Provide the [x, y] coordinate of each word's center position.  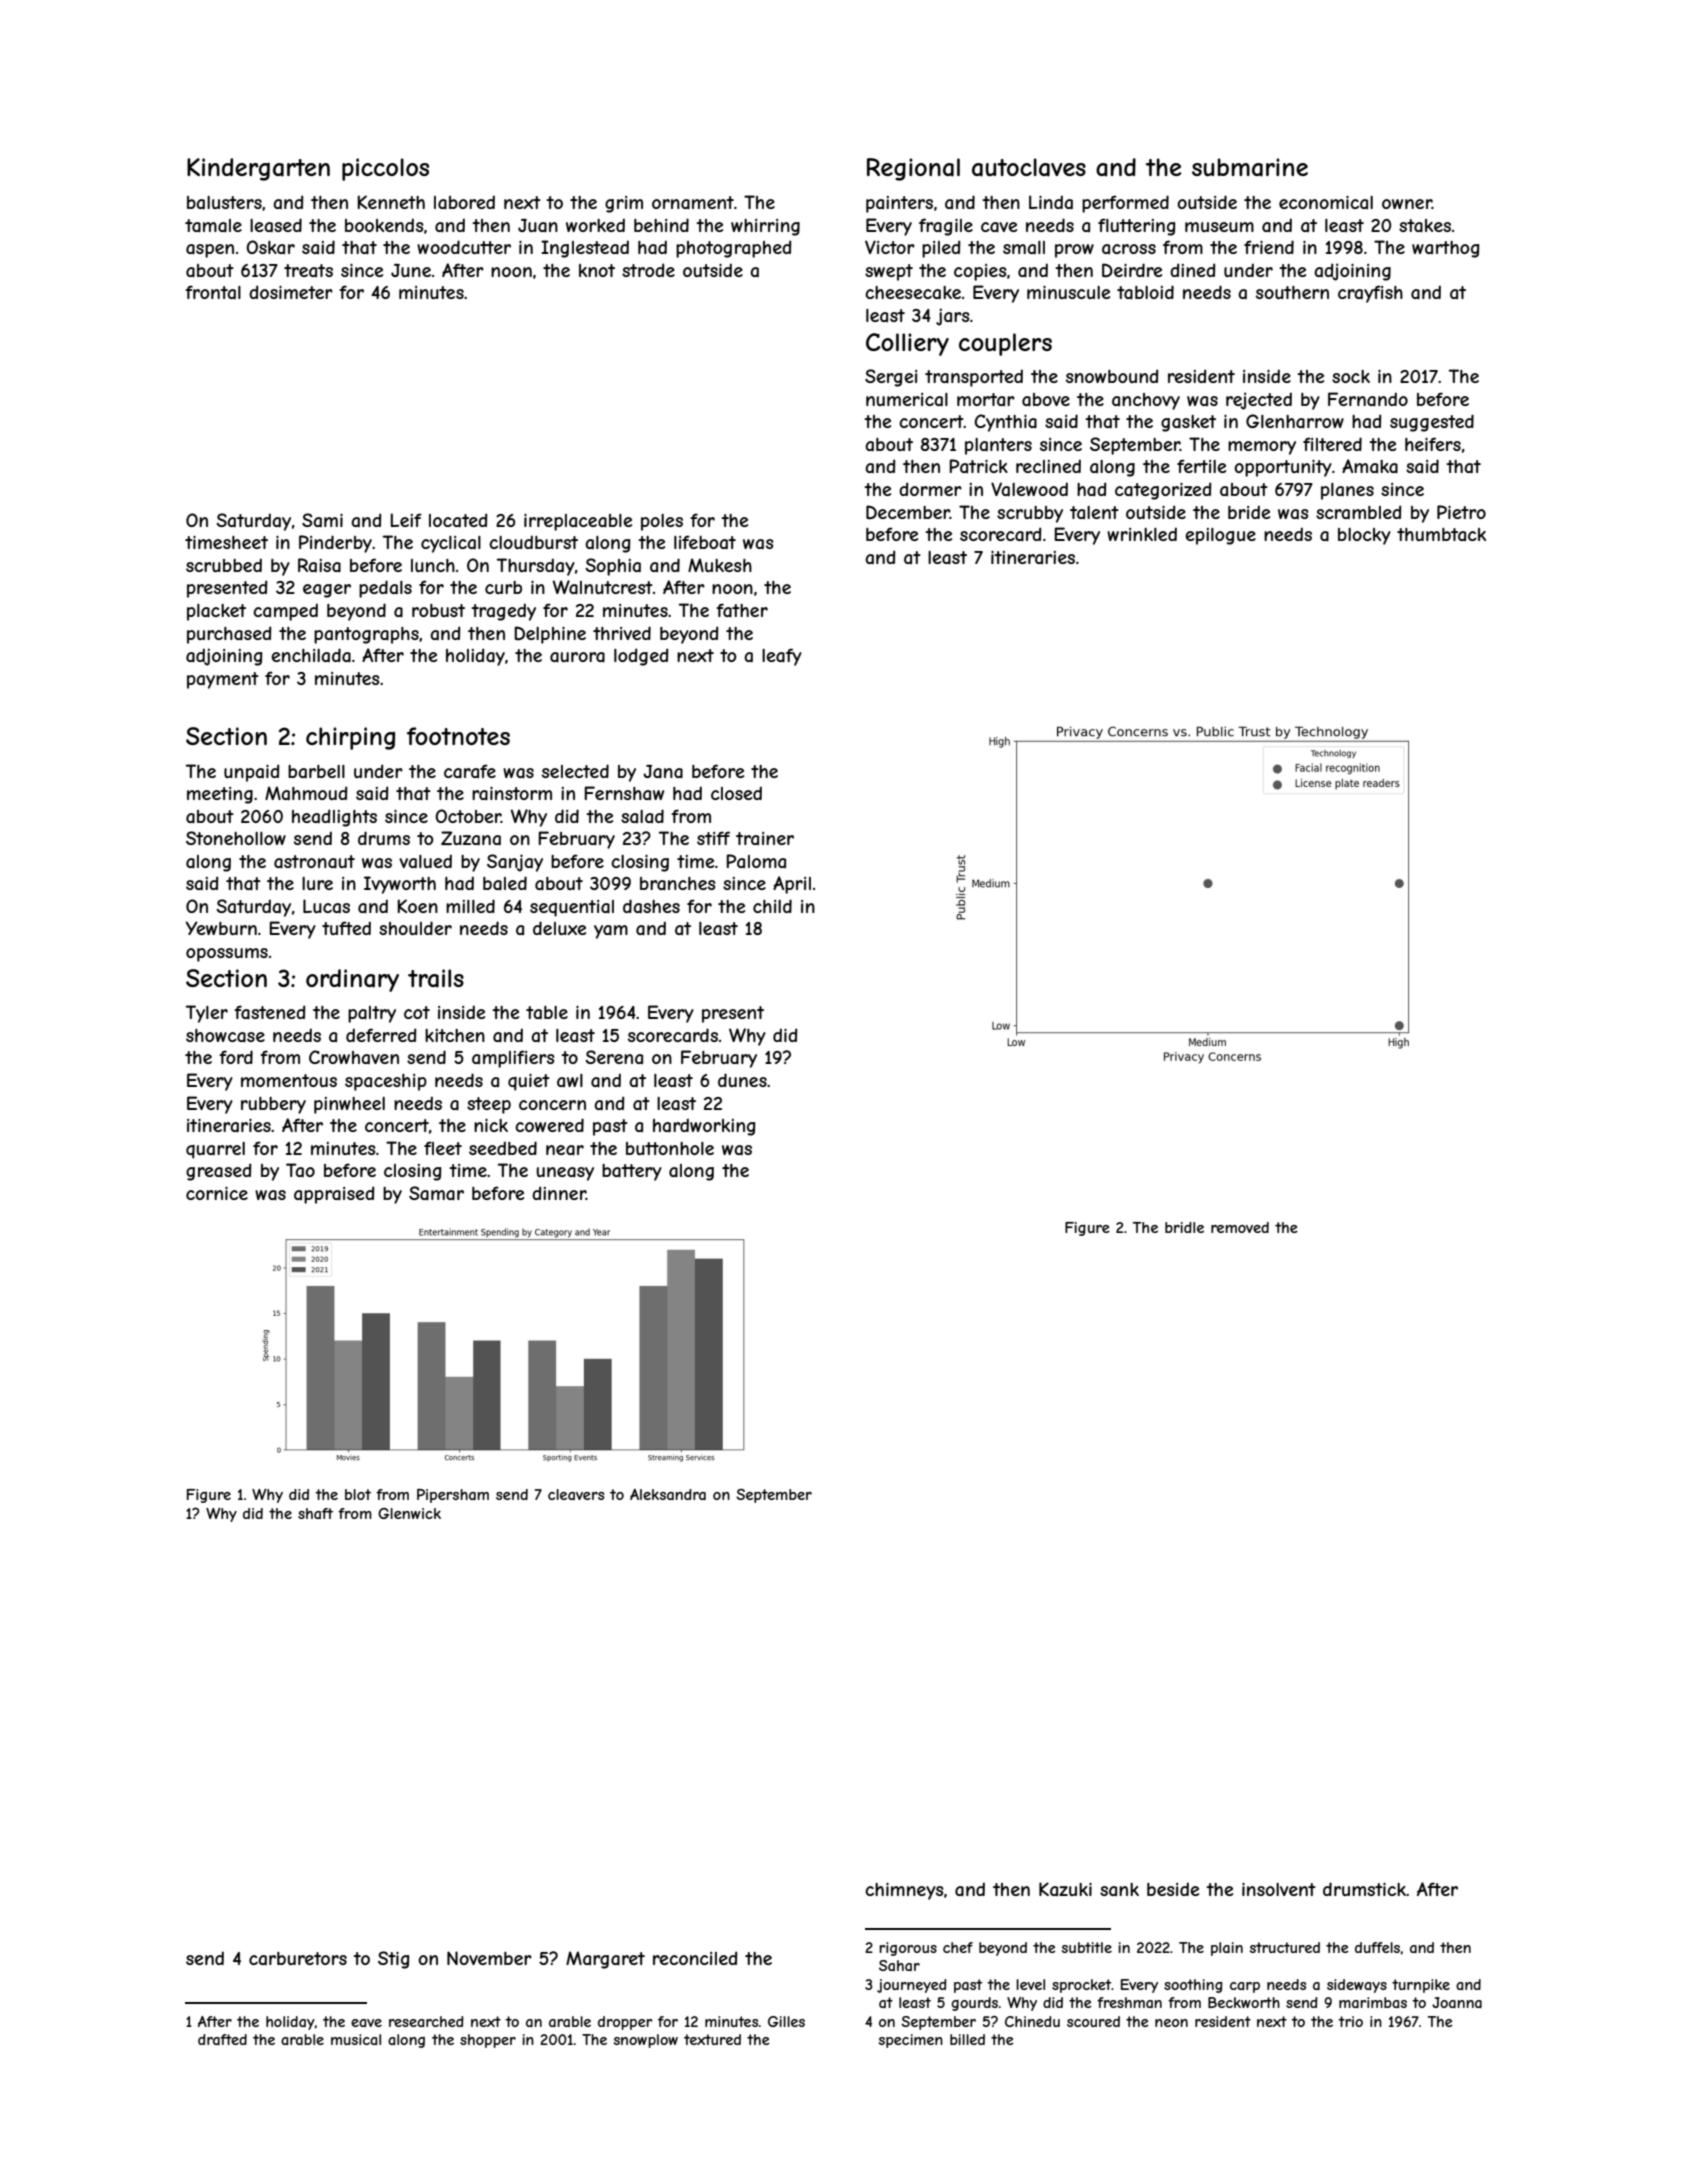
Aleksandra [668, 1494]
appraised [334, 1195]
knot [597, 270]
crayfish [1370, 294]
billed [967, 2039]
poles [662, 522]
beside [1173, 1889]
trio [1350, 2021]
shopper [488, 2041]
